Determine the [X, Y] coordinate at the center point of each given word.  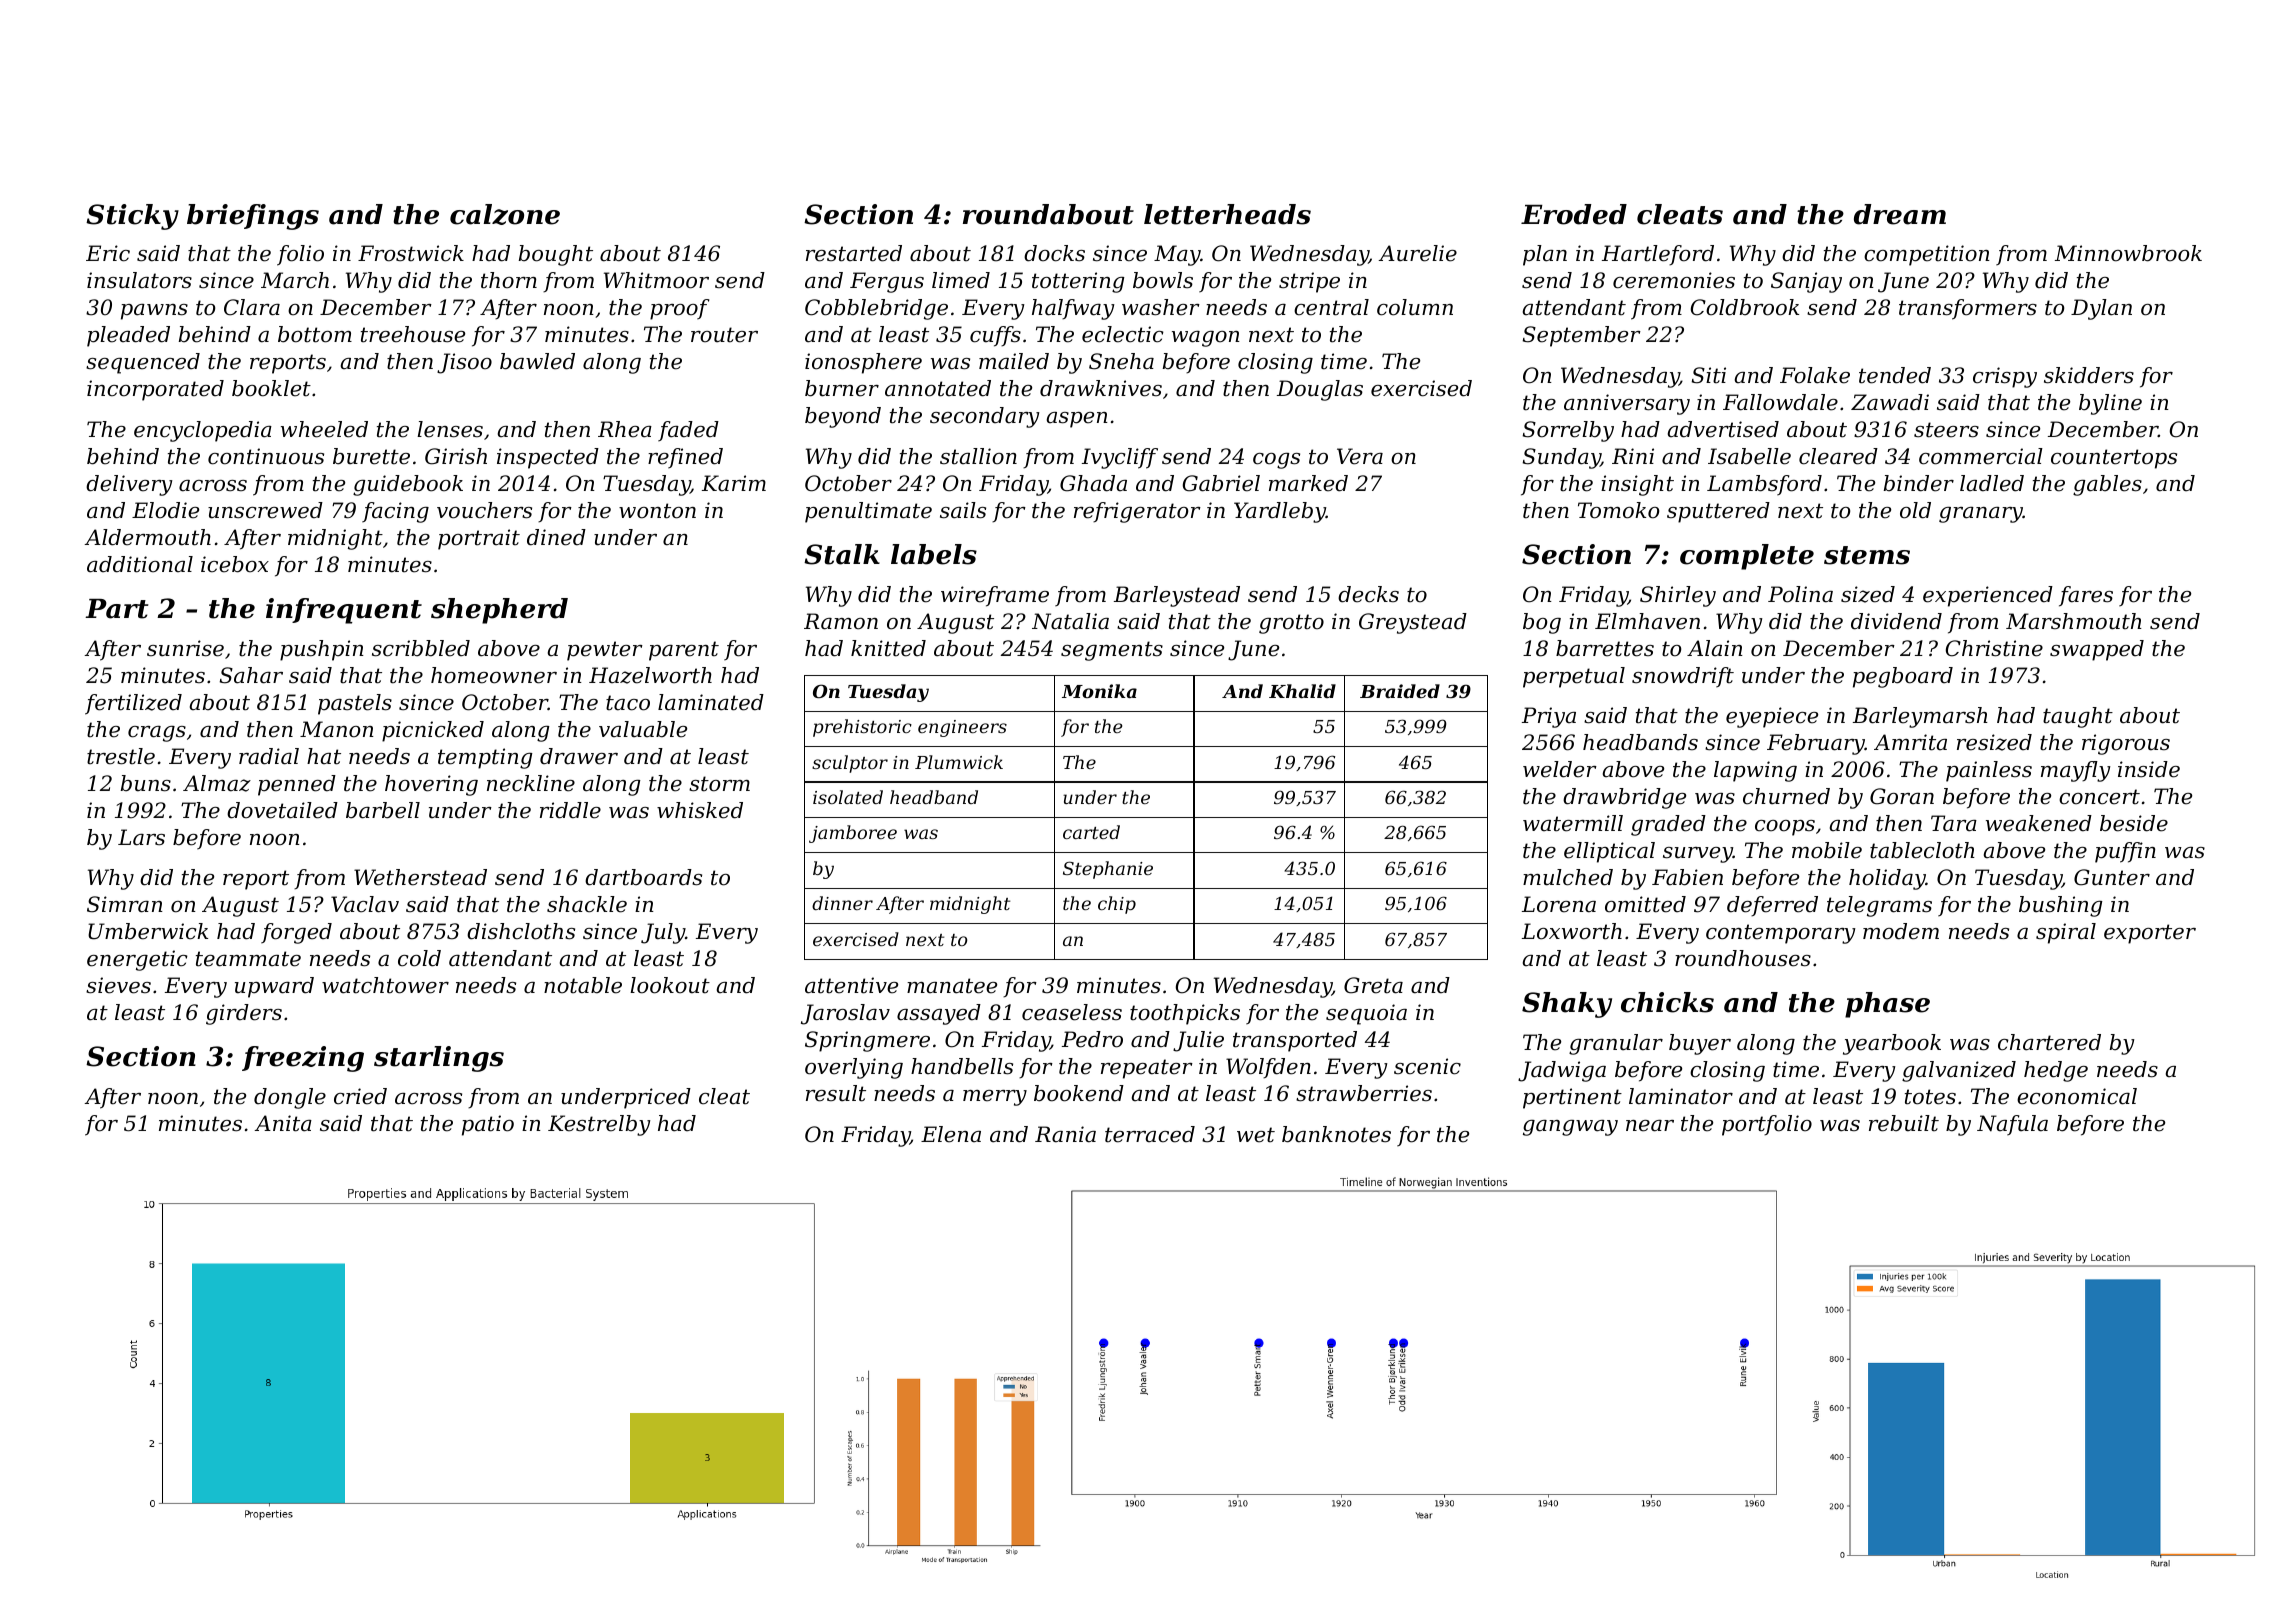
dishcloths [521, 931]
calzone [505, 214]
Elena [951, 1134]
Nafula [2012, 1125]
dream [1900, 214]
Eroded [1574, 214]
